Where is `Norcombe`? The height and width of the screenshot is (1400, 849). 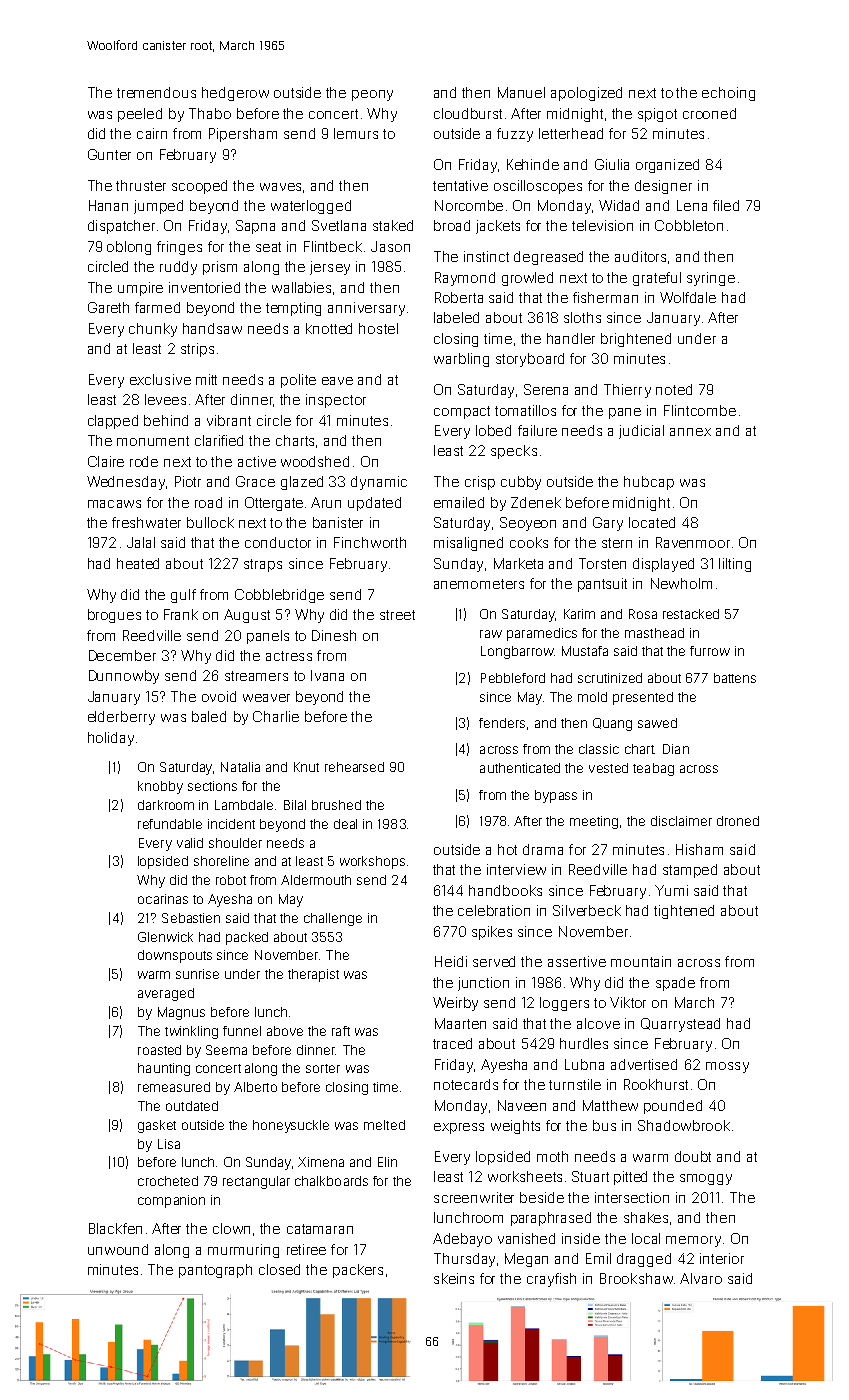
Norcombe is located at coordinates (469, 205).
